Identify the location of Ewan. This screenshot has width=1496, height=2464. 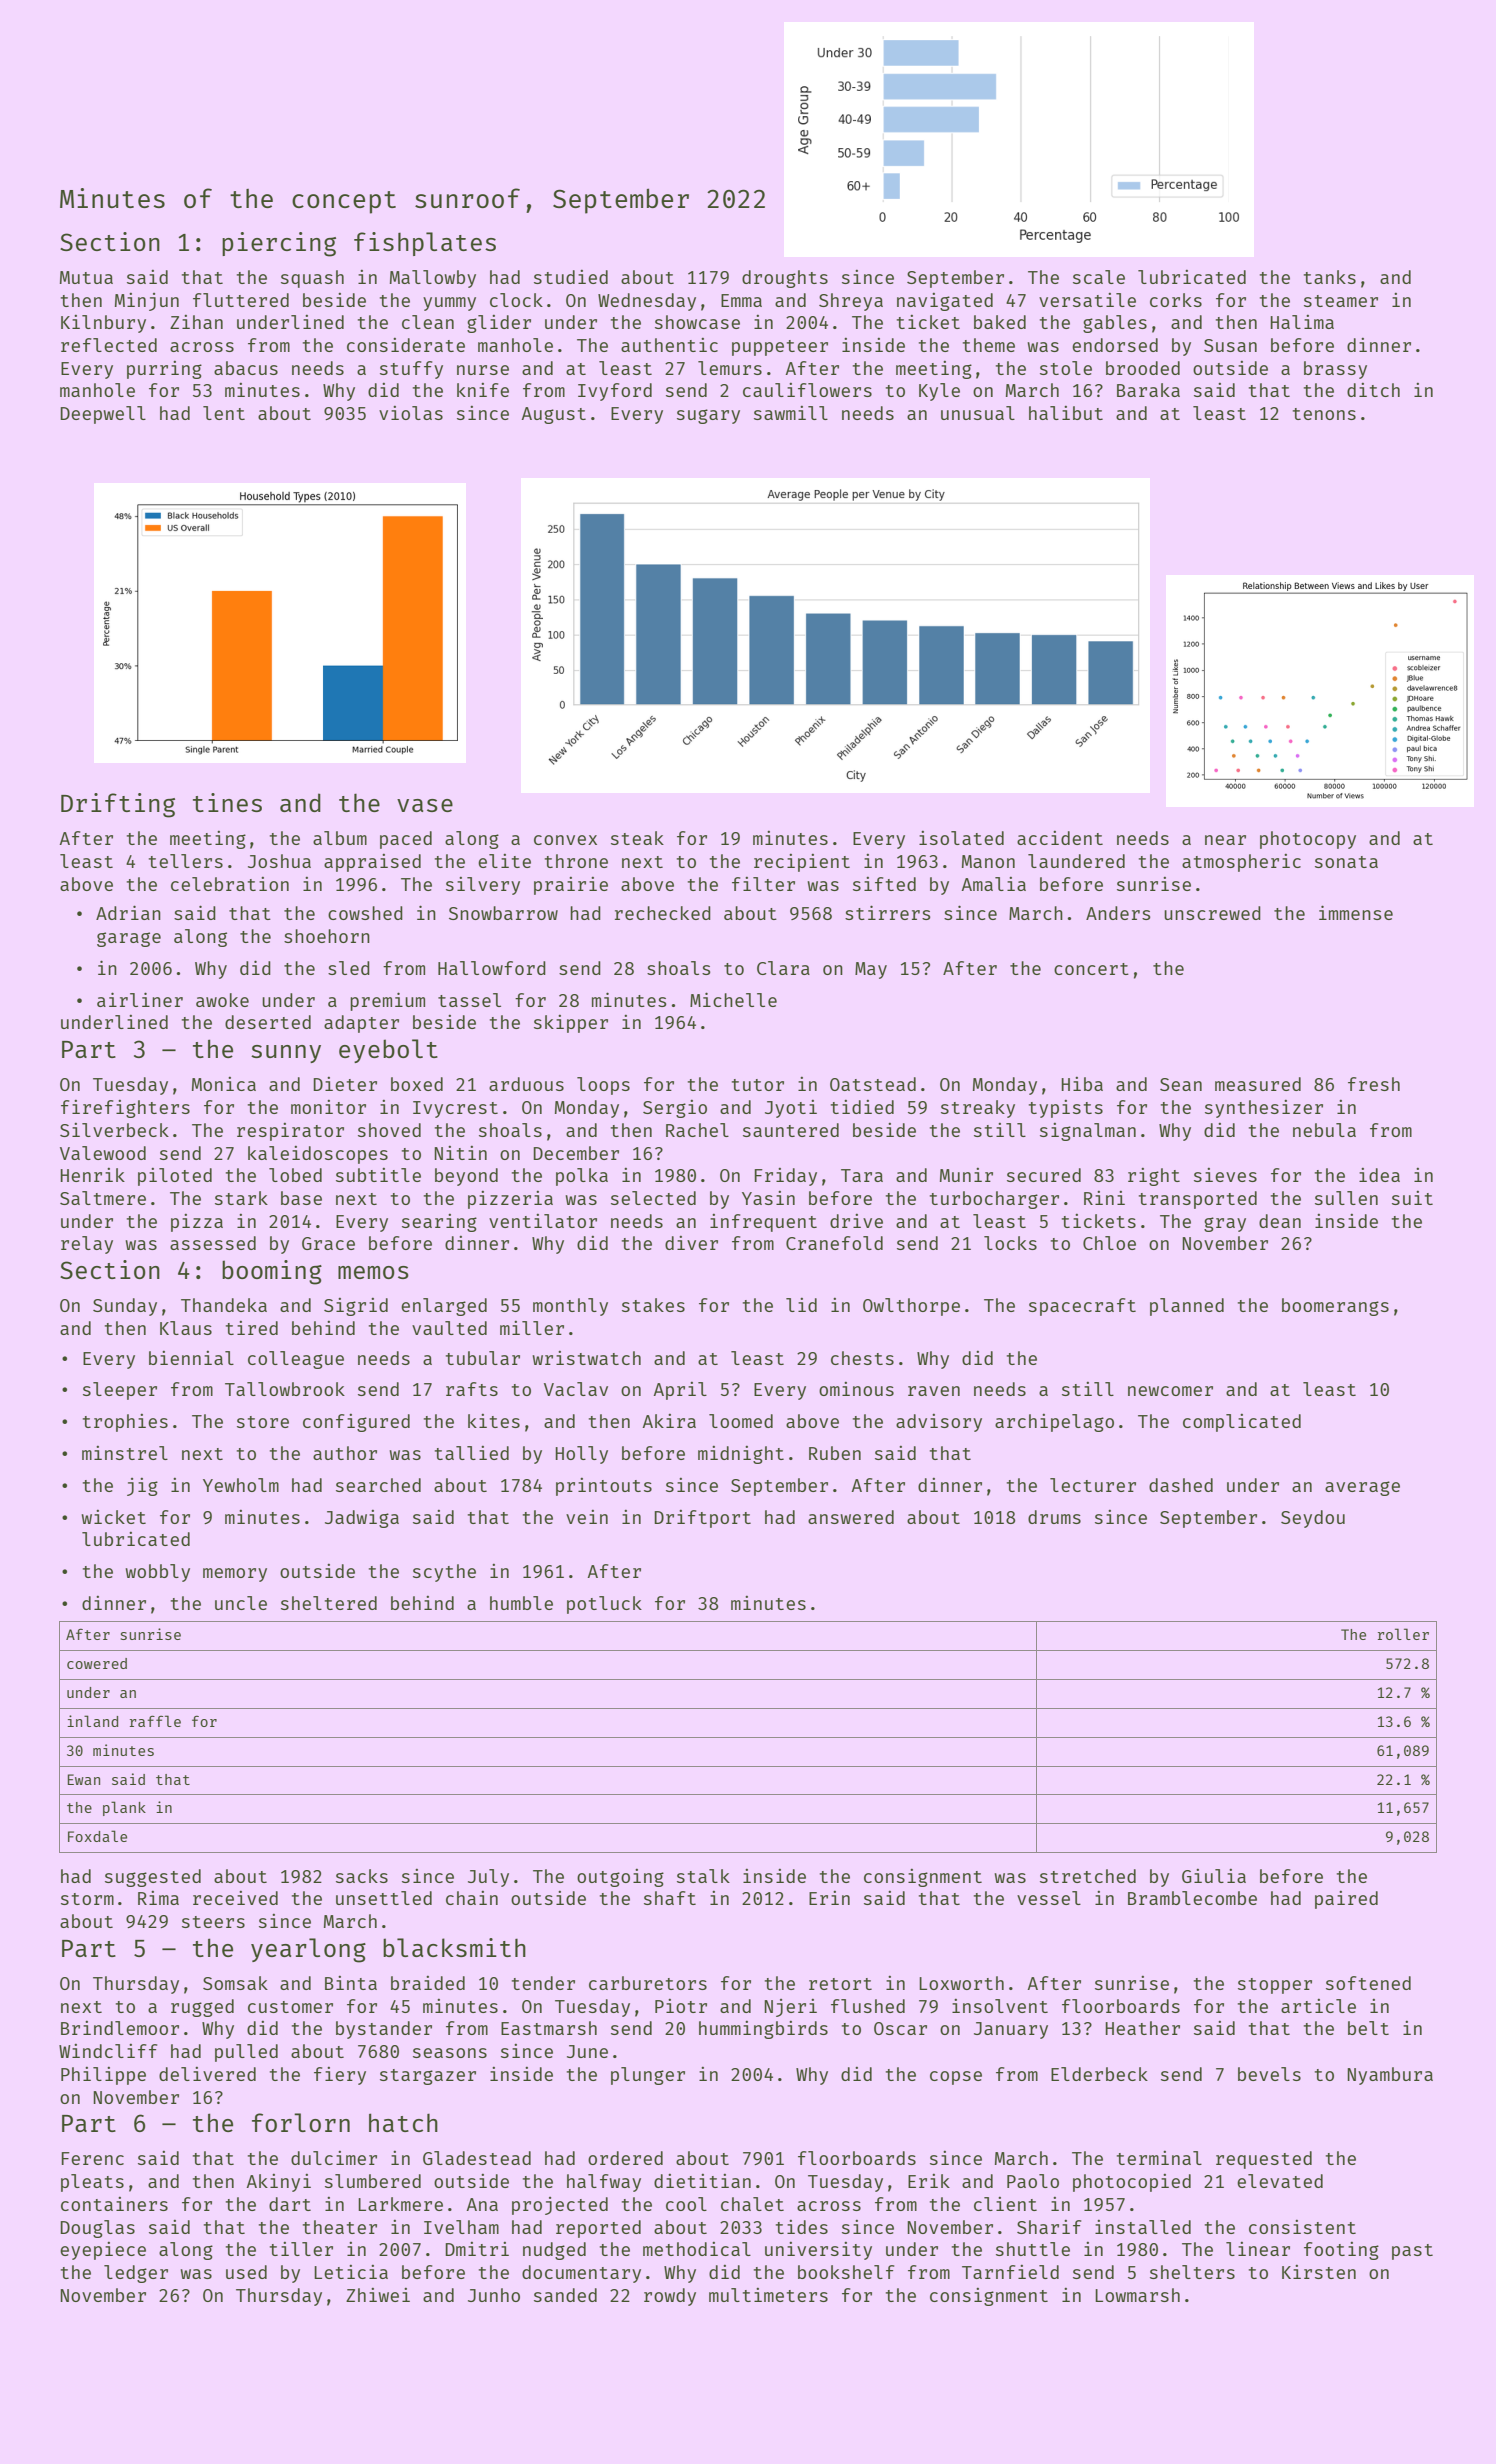
(84, 1779).
